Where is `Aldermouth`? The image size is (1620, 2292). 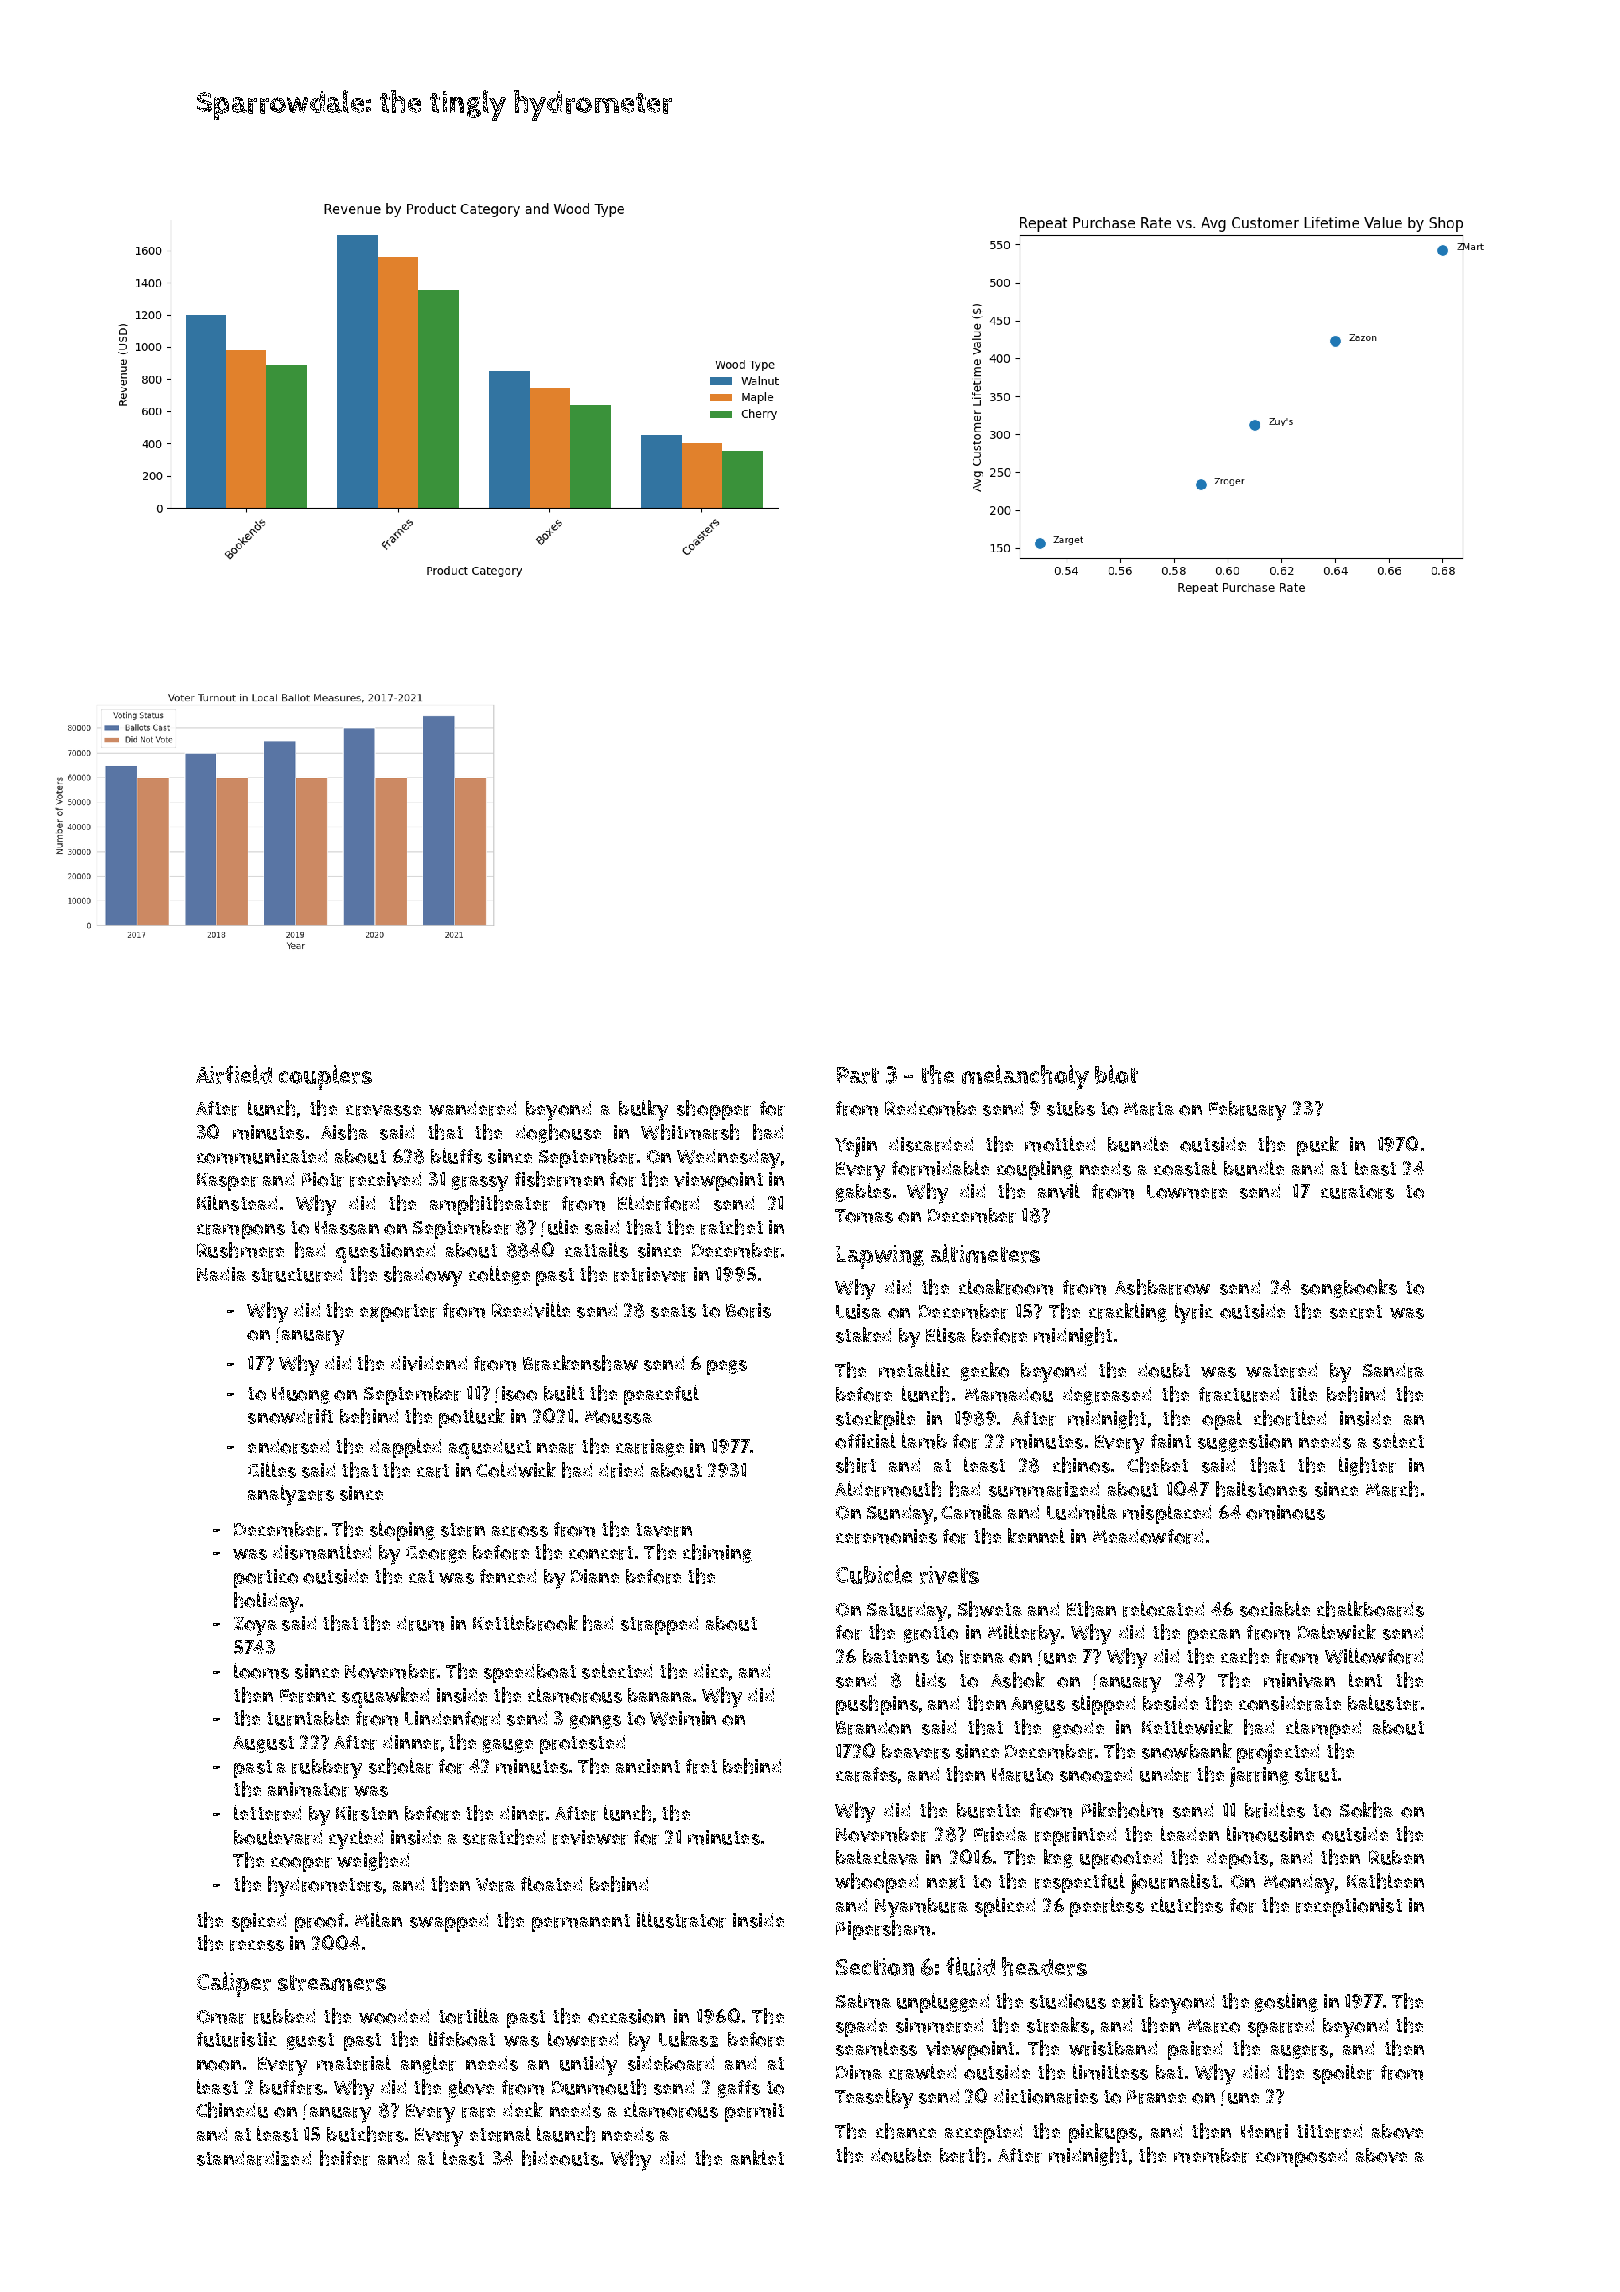
Aldermouth is located at coordinates (888, 1489).
